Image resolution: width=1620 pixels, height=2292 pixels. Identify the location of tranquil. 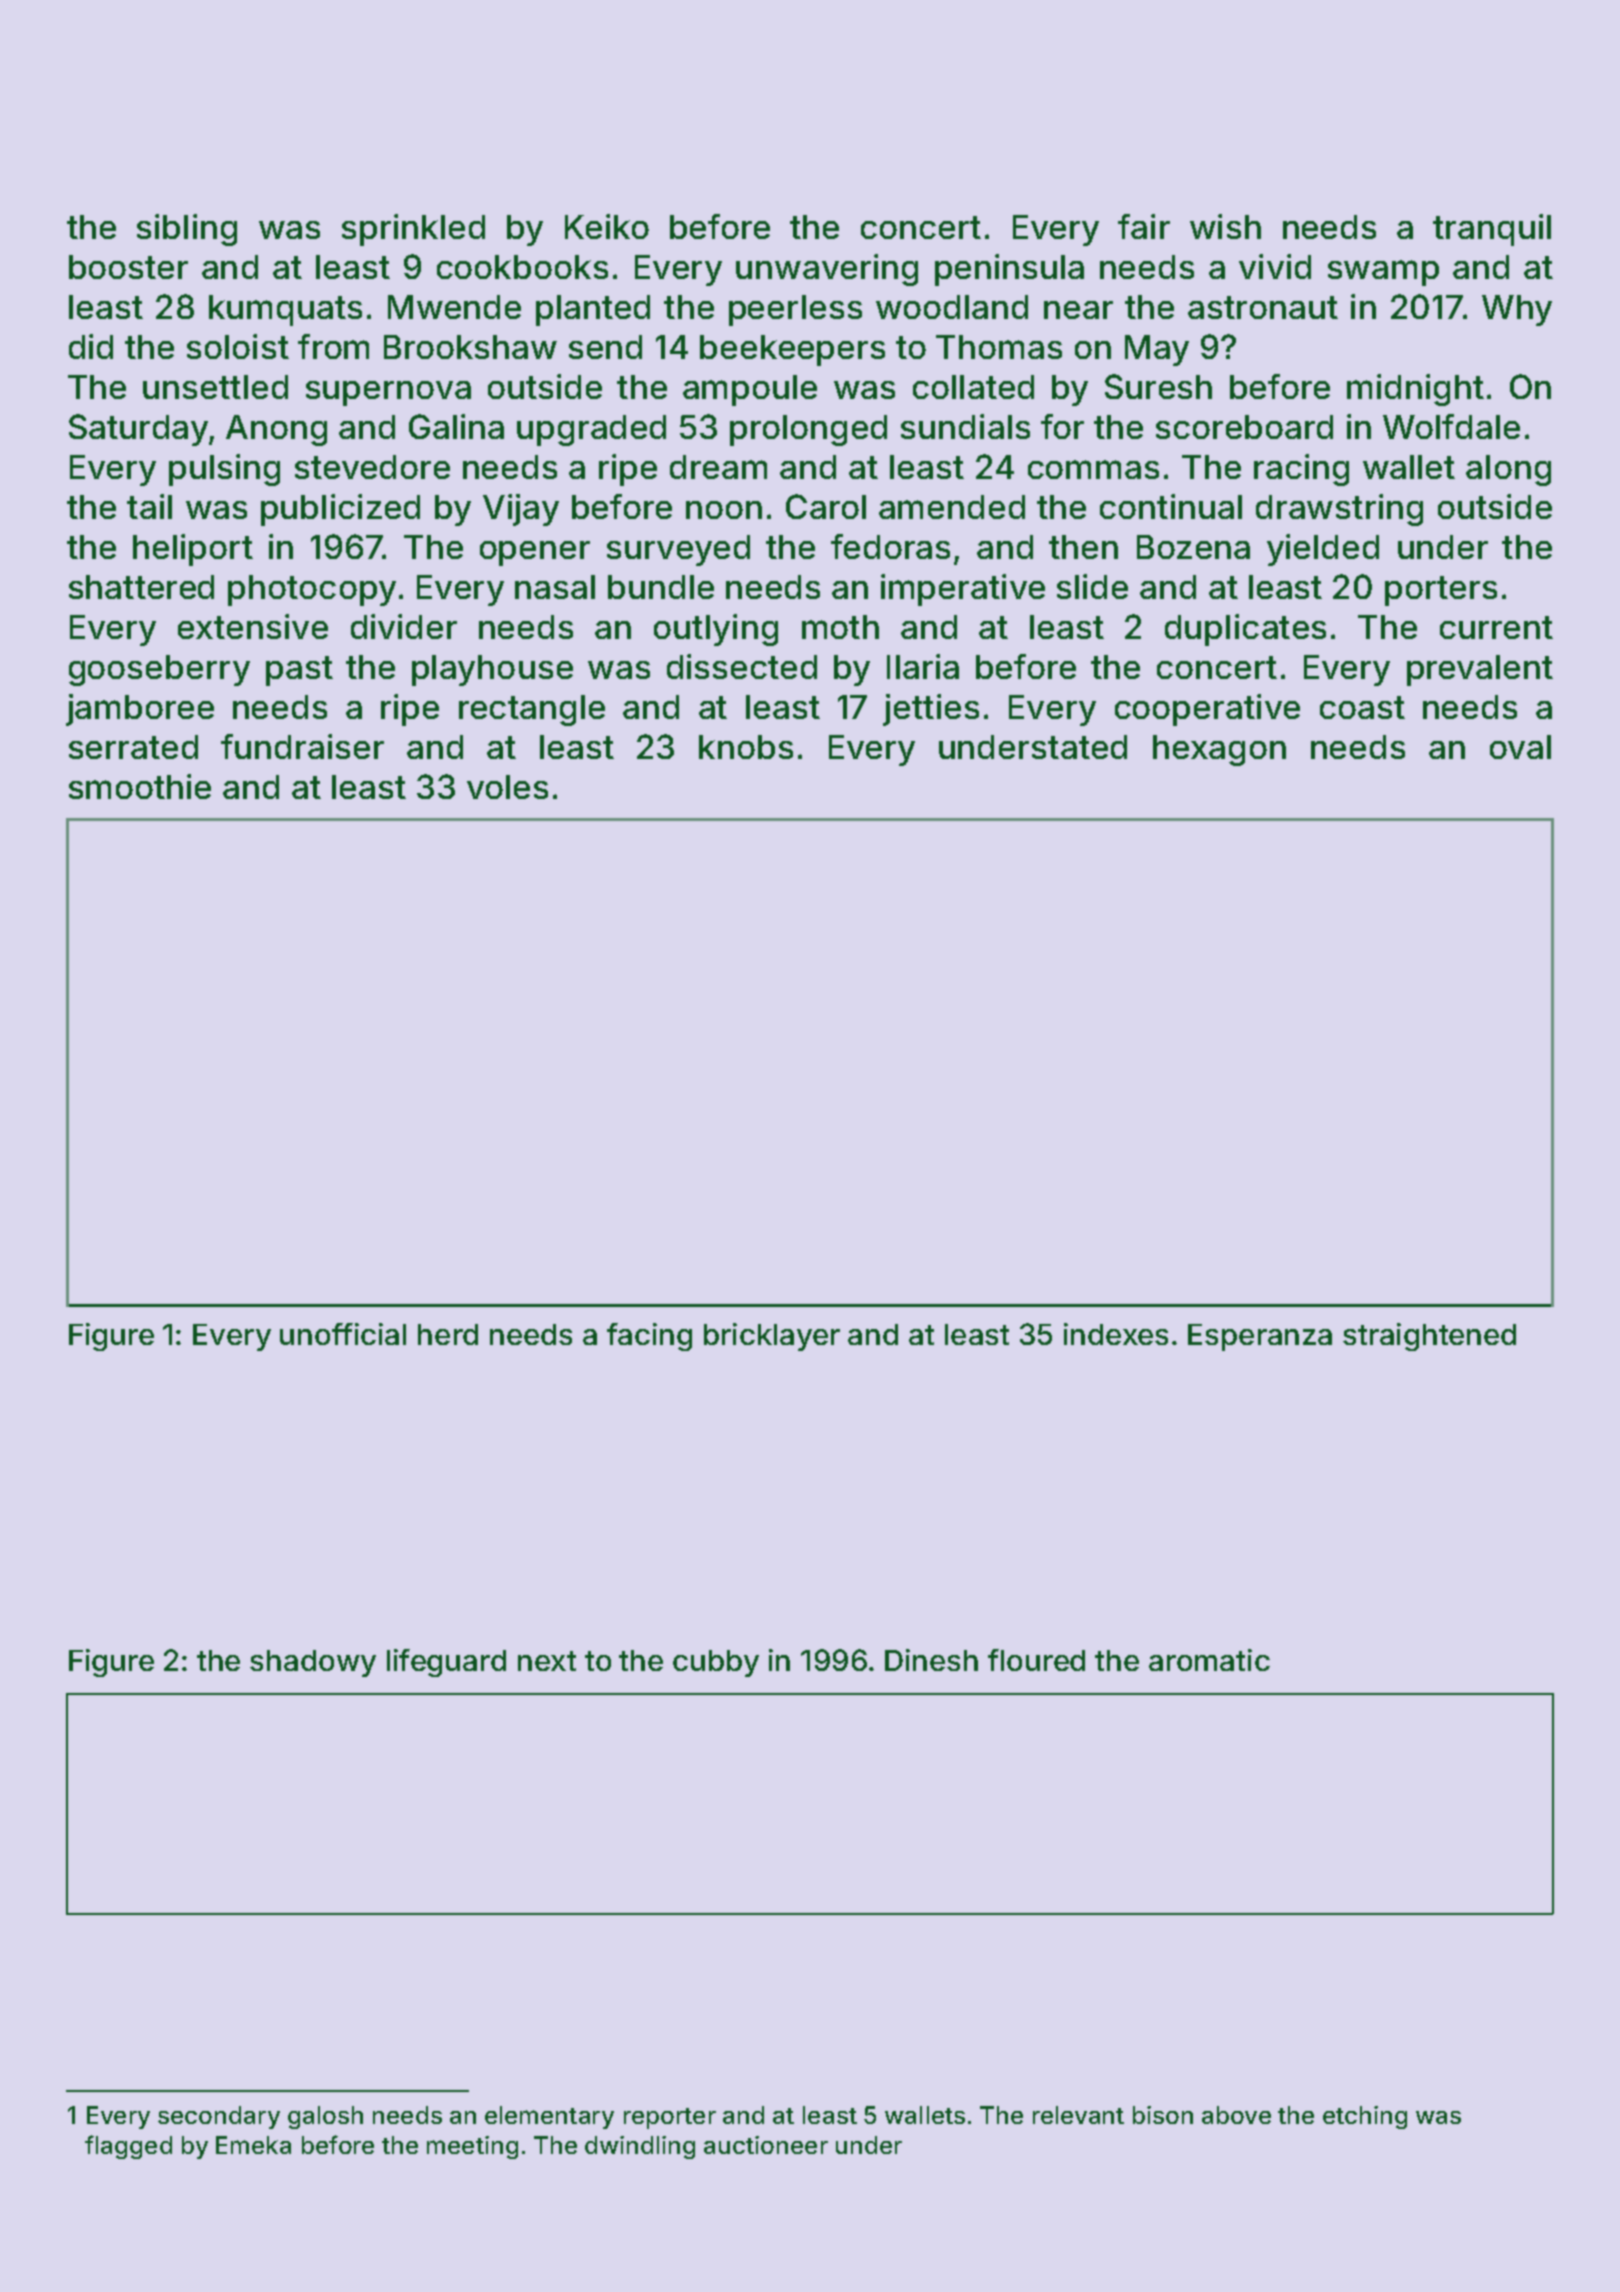
(1492, 230).
